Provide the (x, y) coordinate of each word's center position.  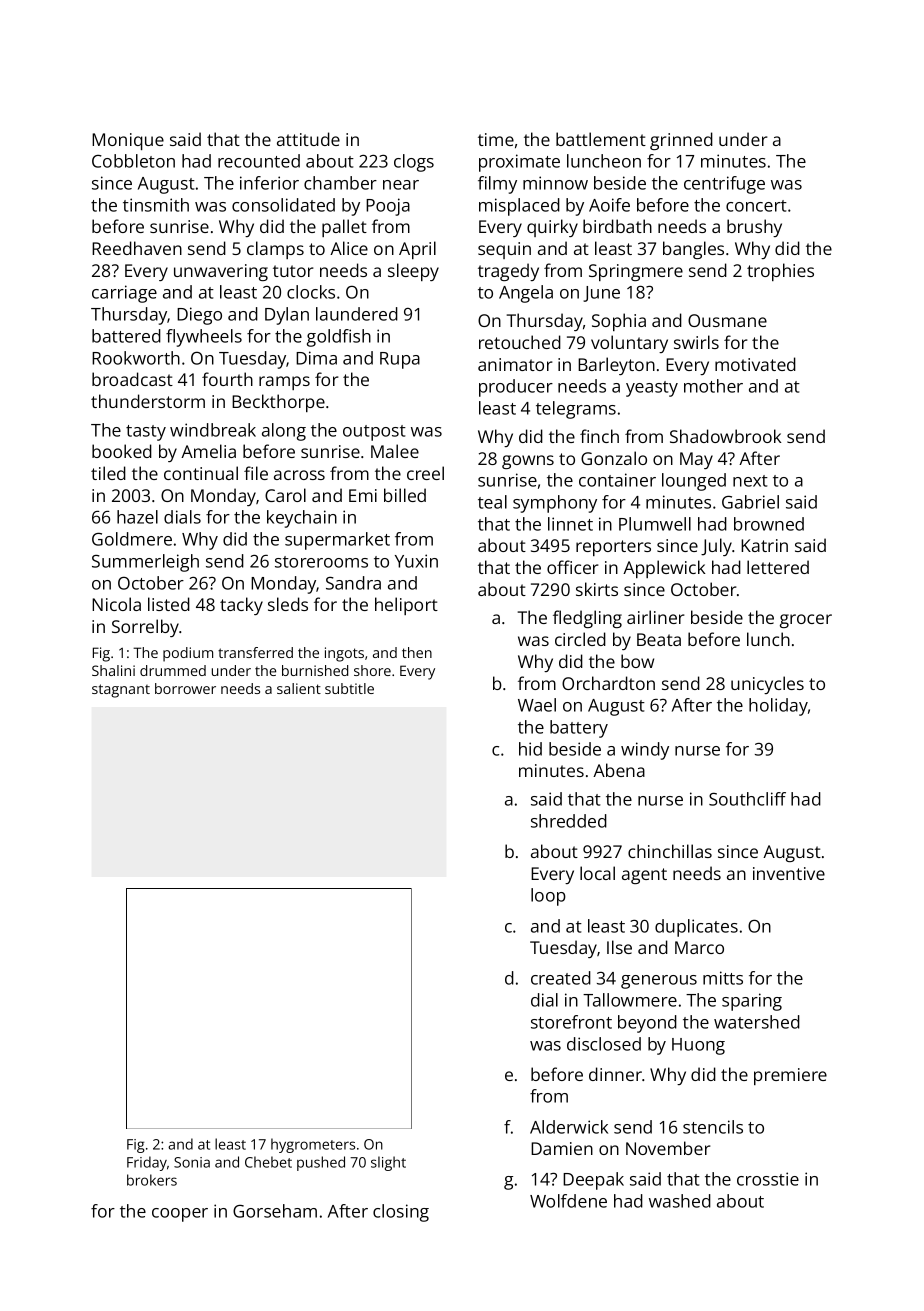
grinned (681, 141)
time (496, 139)
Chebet (268, 1162)
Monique (128, 141)
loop (548, 897)
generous (659, 982)
